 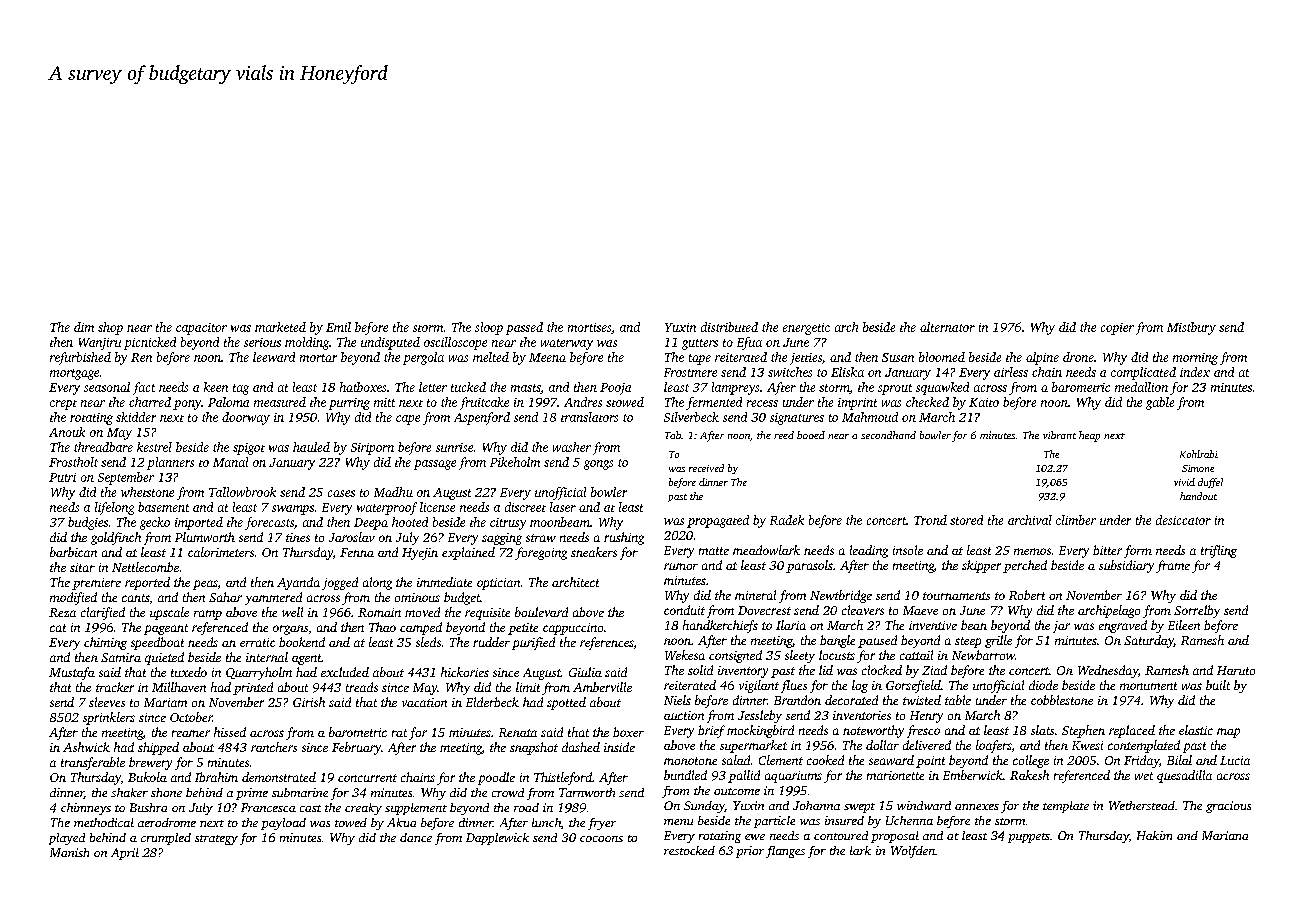 I want to click on creaky, so click(x=363, y=809).
